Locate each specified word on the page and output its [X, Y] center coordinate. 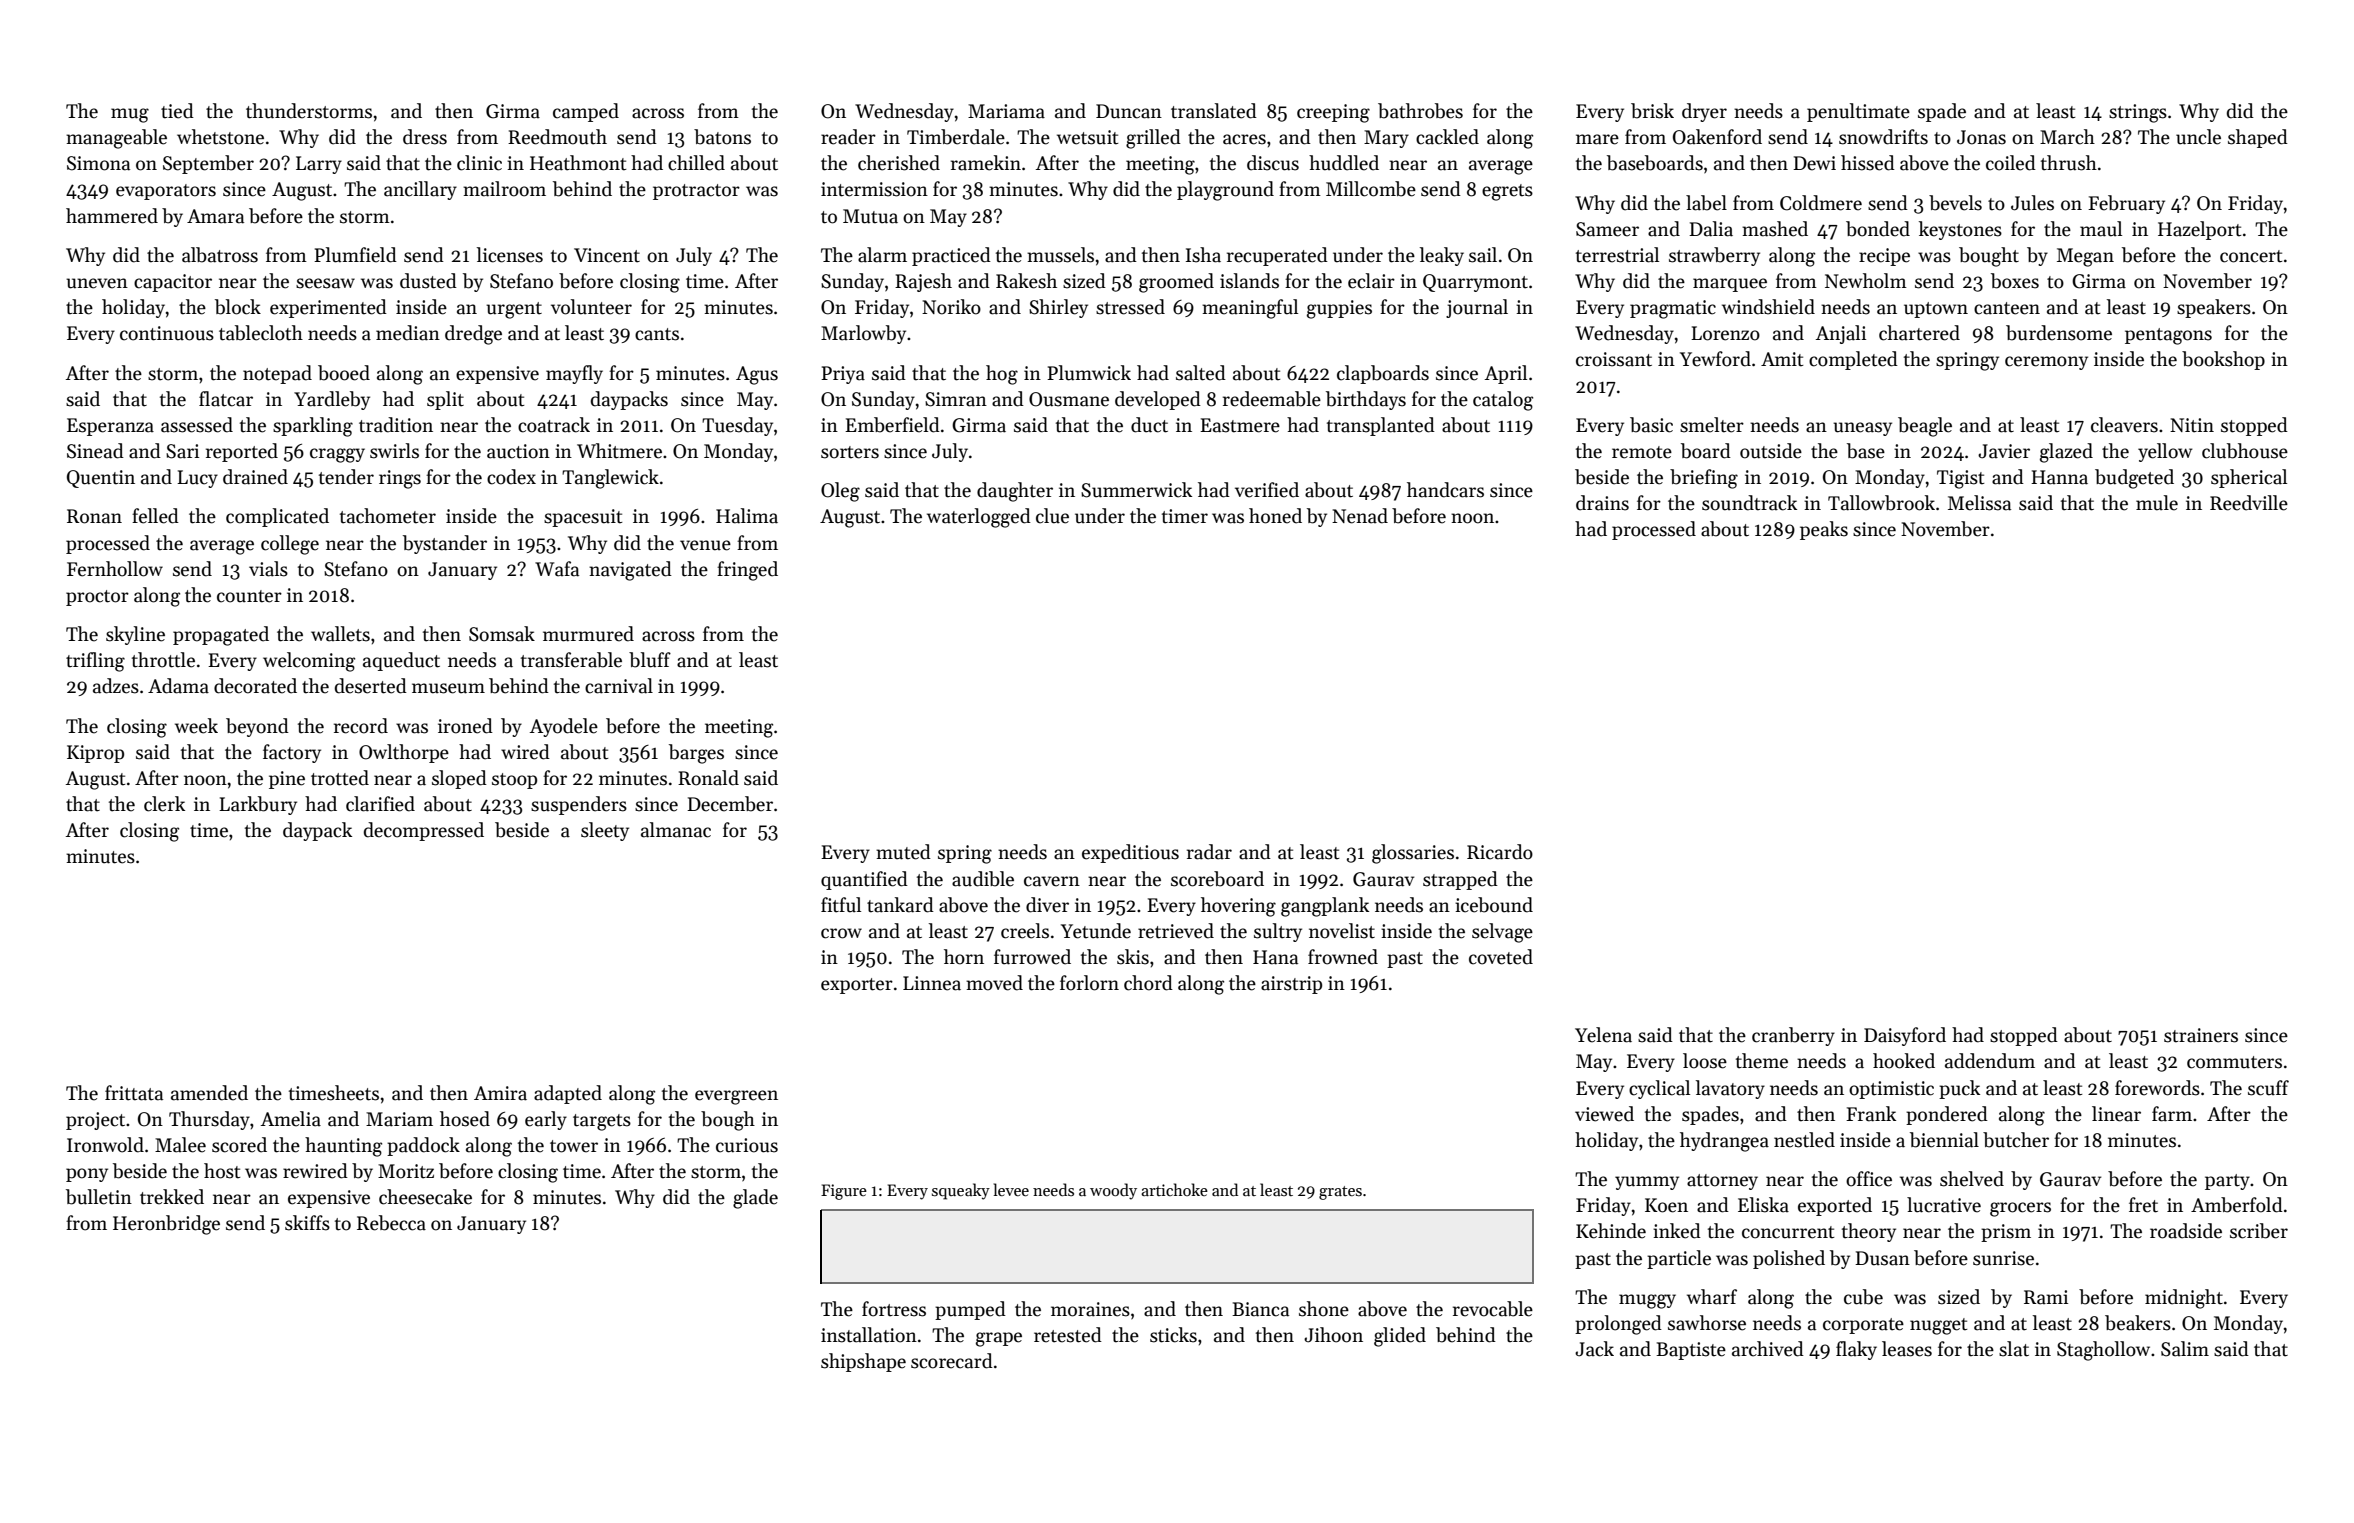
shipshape [863, 1362]
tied [177, 111]
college [290, 545]
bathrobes [1420, 111]
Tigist [1960, 479]
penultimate [1858, 112]
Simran [956, 399]
